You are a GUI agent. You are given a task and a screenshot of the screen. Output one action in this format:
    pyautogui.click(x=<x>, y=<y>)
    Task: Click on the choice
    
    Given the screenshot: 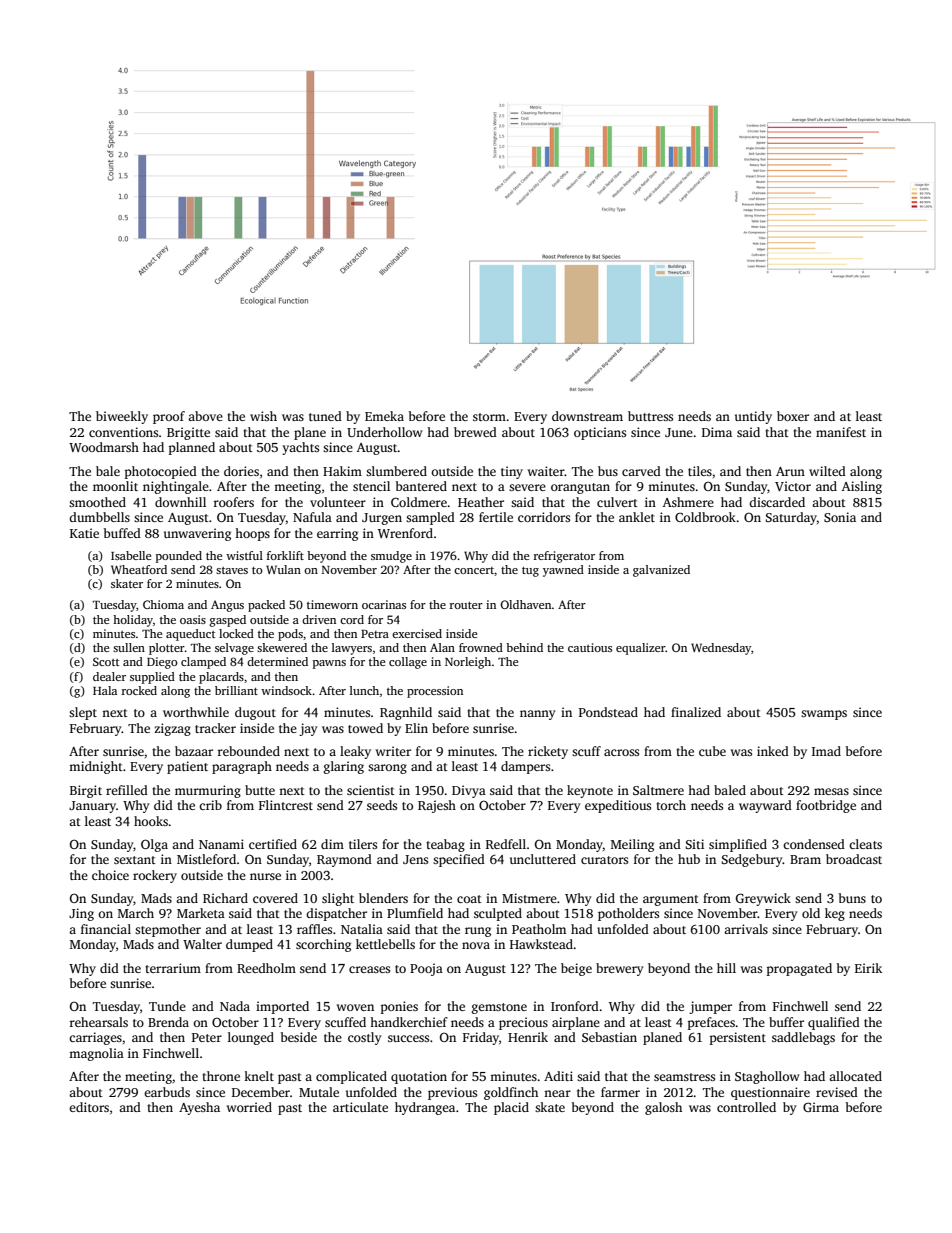 What is the action you would take?
    pyautogui.click(x=110, y=875)
